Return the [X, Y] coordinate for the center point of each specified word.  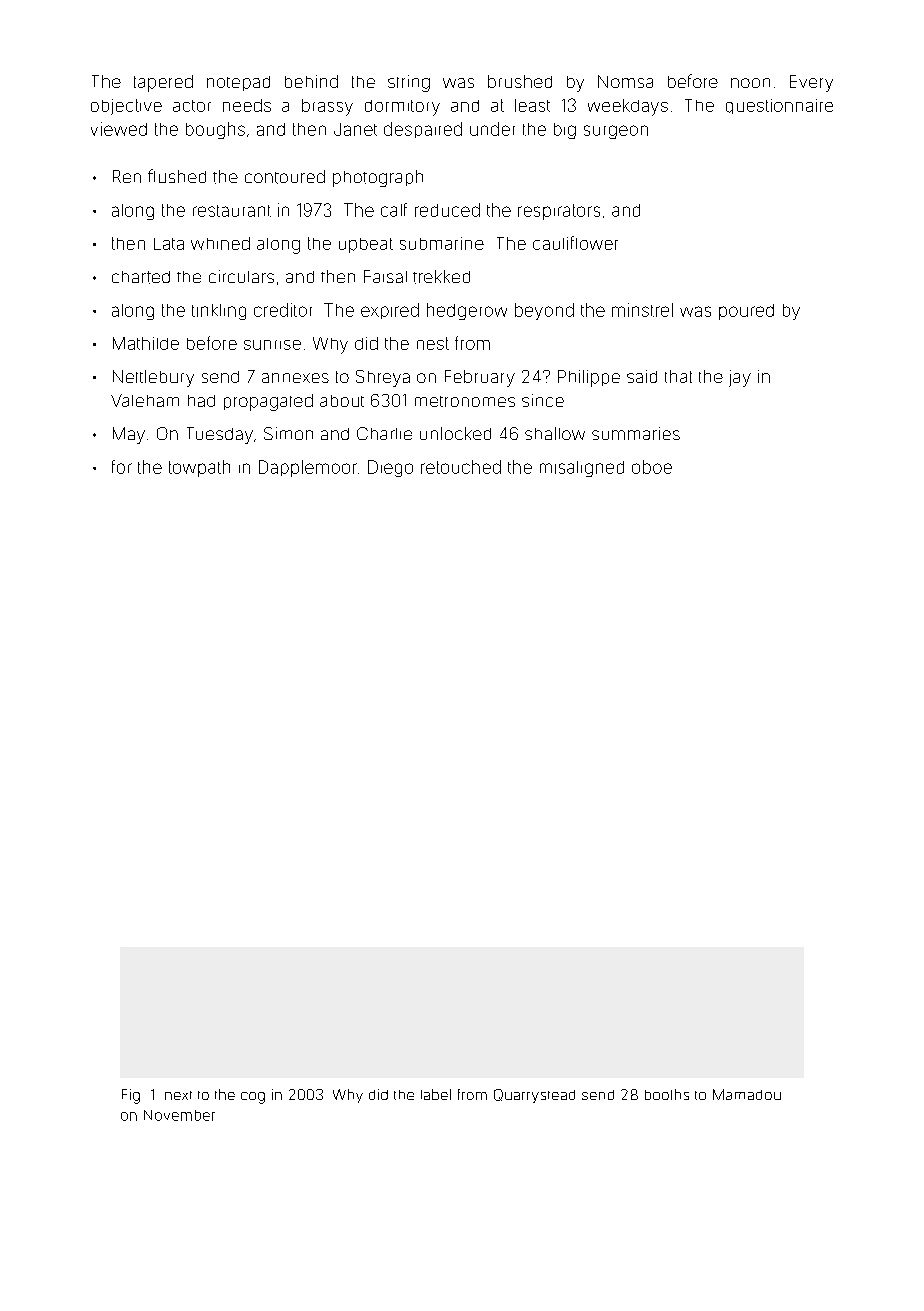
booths [667, 1094]
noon [750, 83]
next [178, 1095]
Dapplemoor [308, 468]
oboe [652, 467]
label [436, 1094]
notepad [238, 83]
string [409, 83]
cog [253, 1098]
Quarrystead [534, 1096]
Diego [390, 468]
